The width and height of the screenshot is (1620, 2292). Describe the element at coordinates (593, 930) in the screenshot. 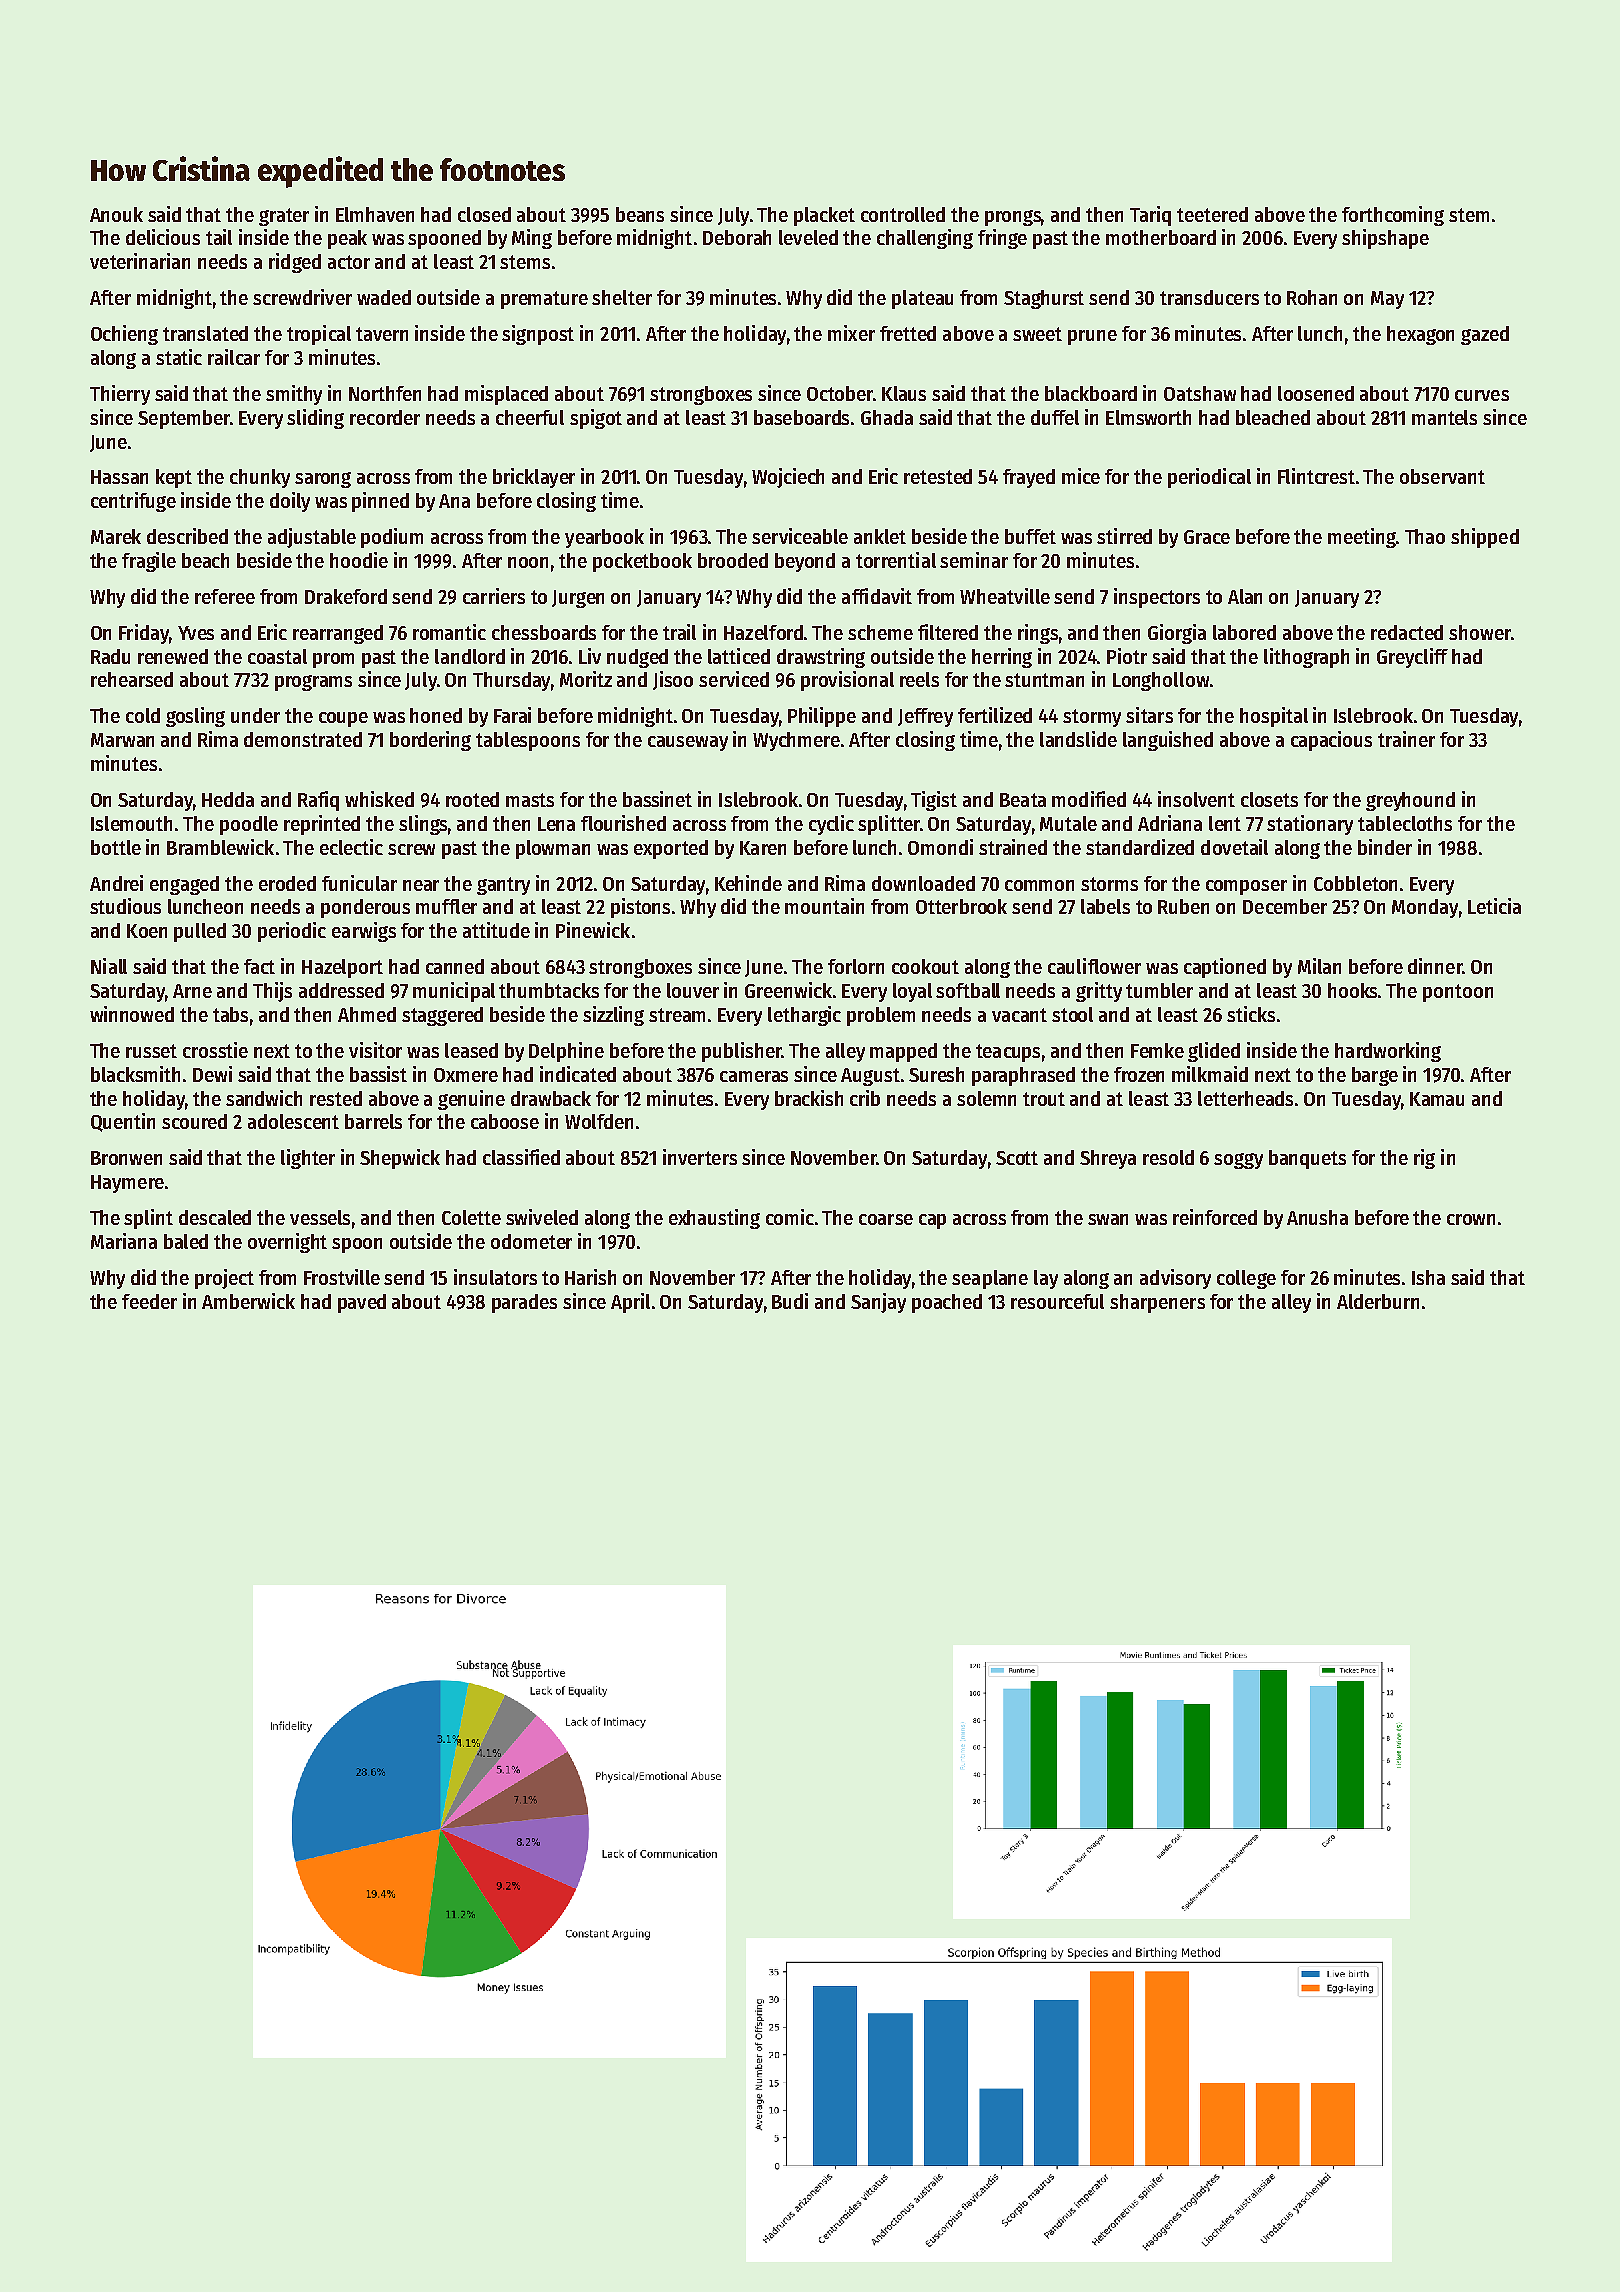

I see `Pinewick` at that location.
